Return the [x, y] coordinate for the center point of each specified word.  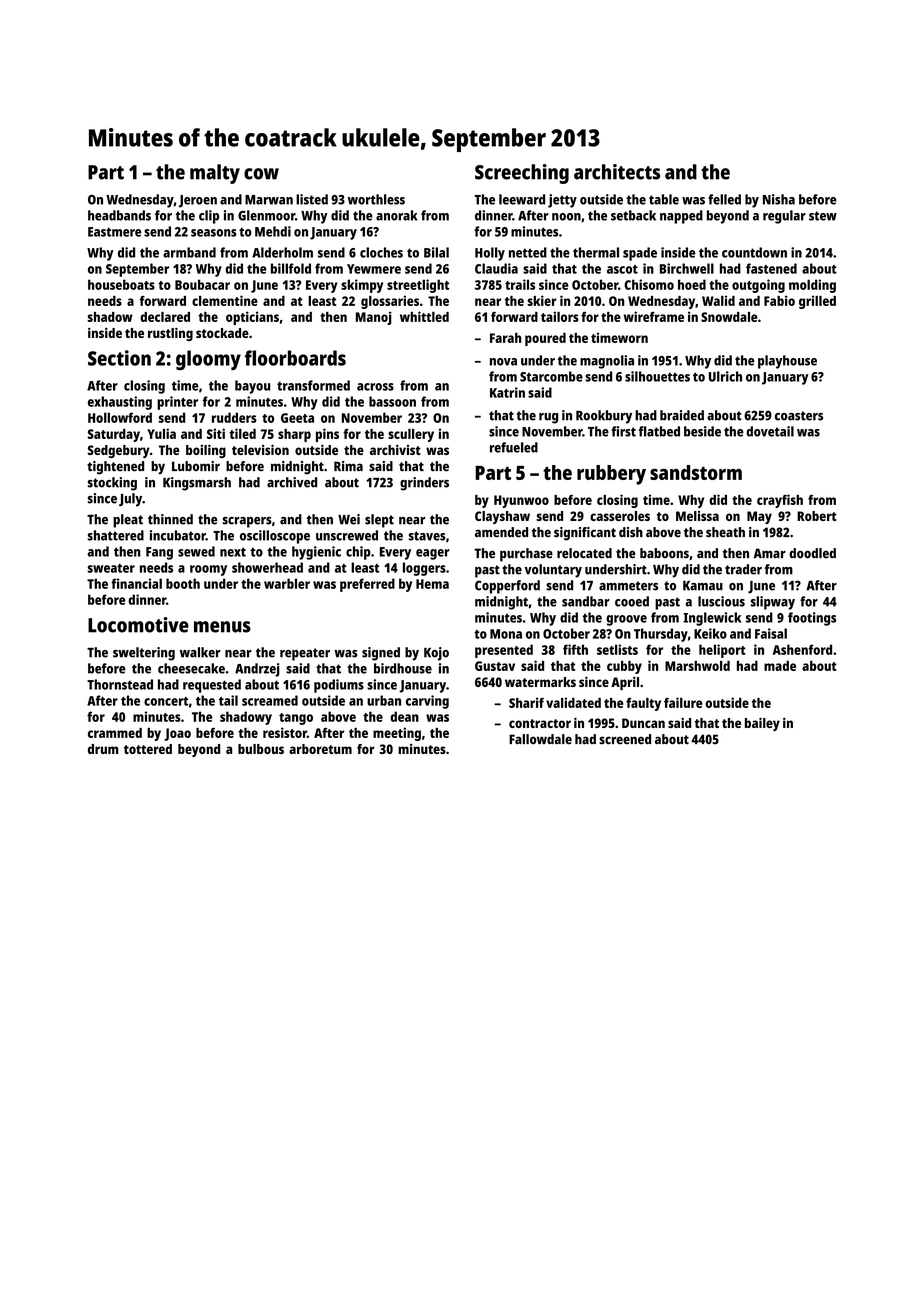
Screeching [522, 174]
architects [617, 172]
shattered [115, 535]
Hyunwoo [521, 501]
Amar [770, 553]
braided [682, 415]
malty [215, 174]
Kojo [436, 654]
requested [212, 686]
